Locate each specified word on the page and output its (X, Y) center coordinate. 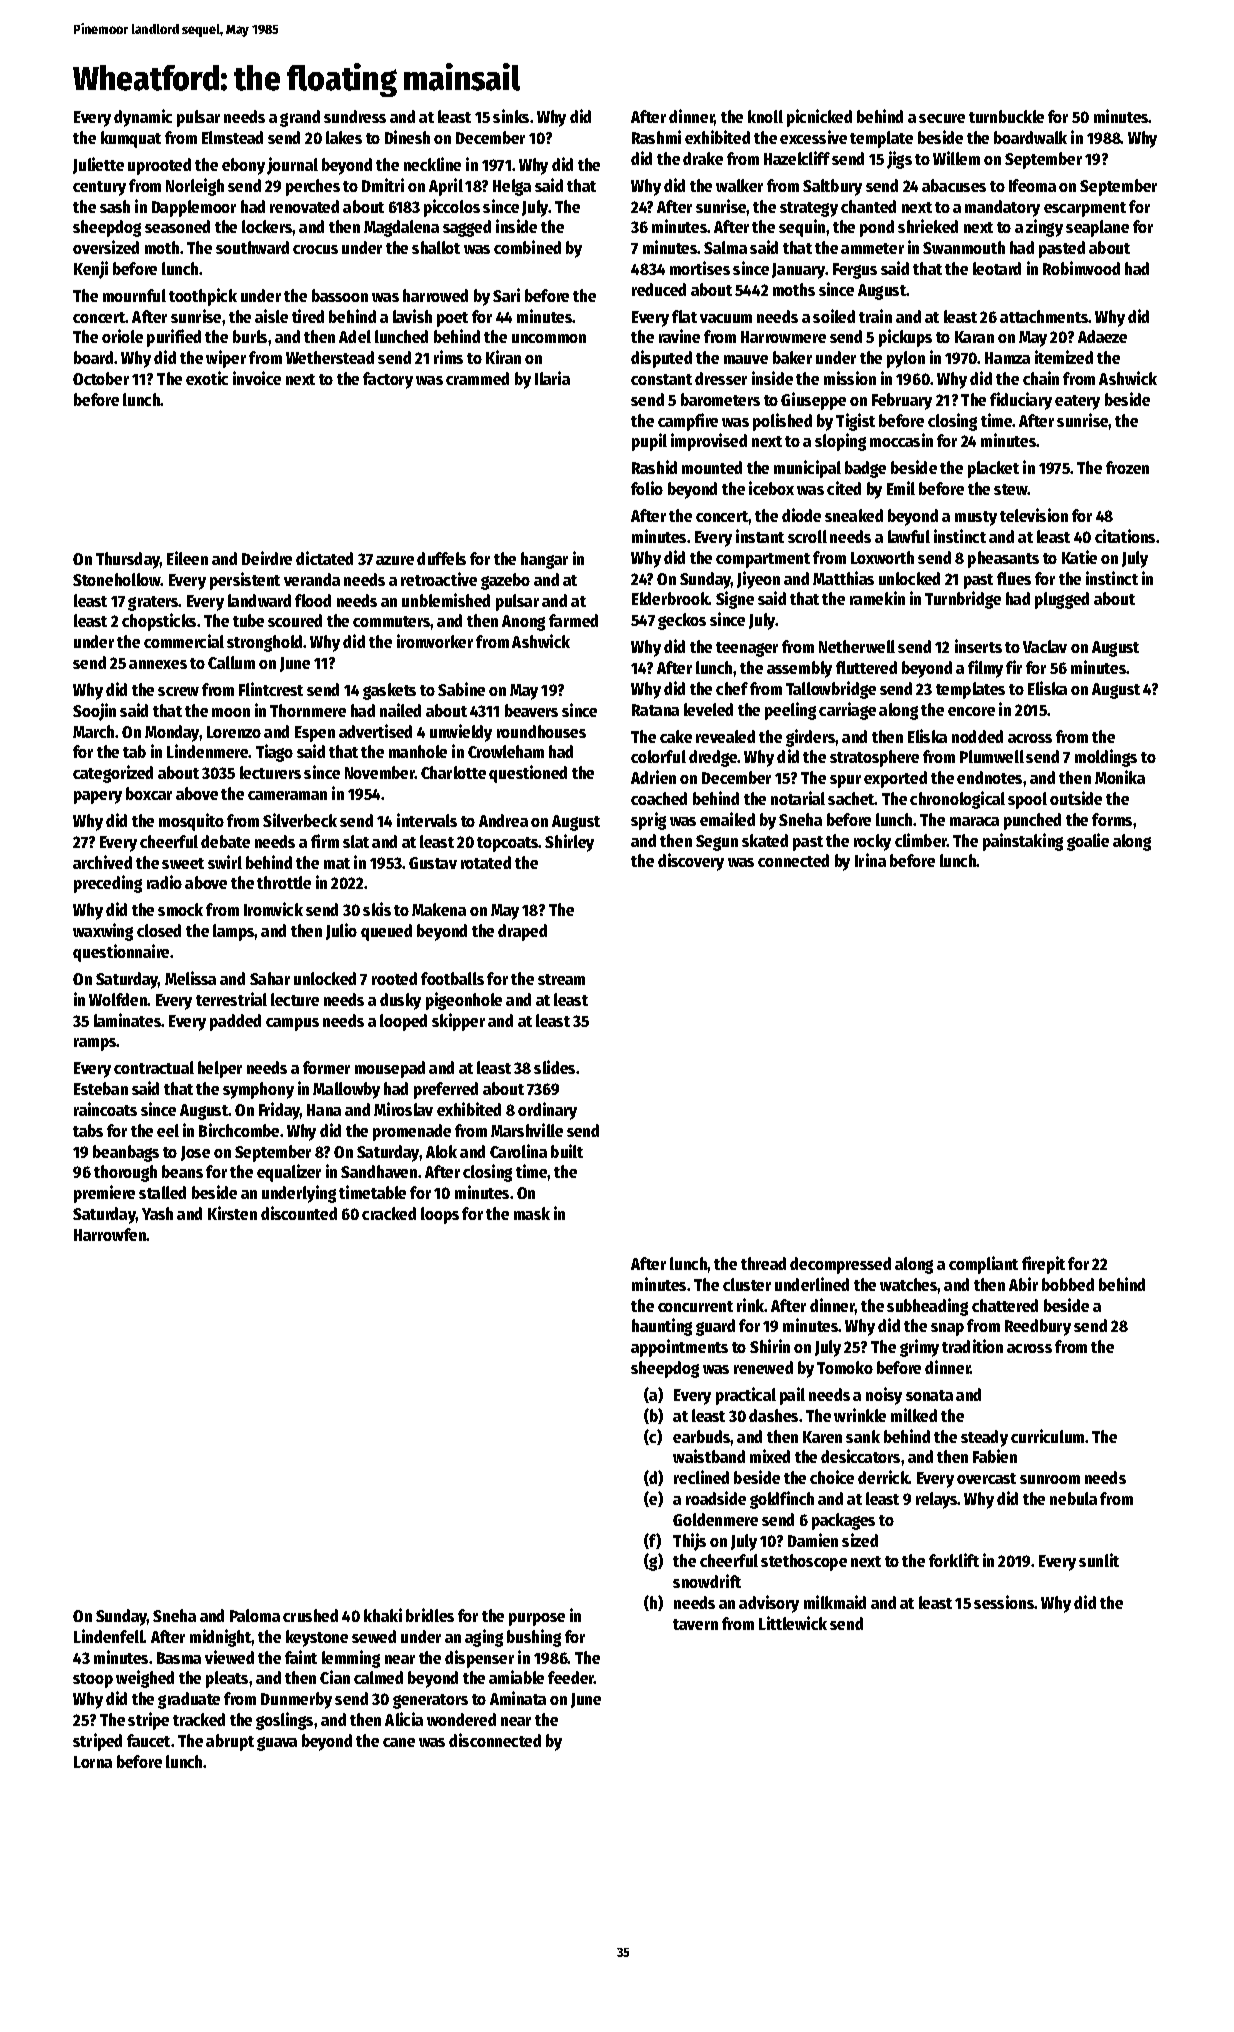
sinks (511, 116)
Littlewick (793, 1623)
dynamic (143, 118)
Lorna (93, 1762)
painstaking (1023, 842)
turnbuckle (1006, 116)
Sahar (270, 978)
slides (554, 1067)
